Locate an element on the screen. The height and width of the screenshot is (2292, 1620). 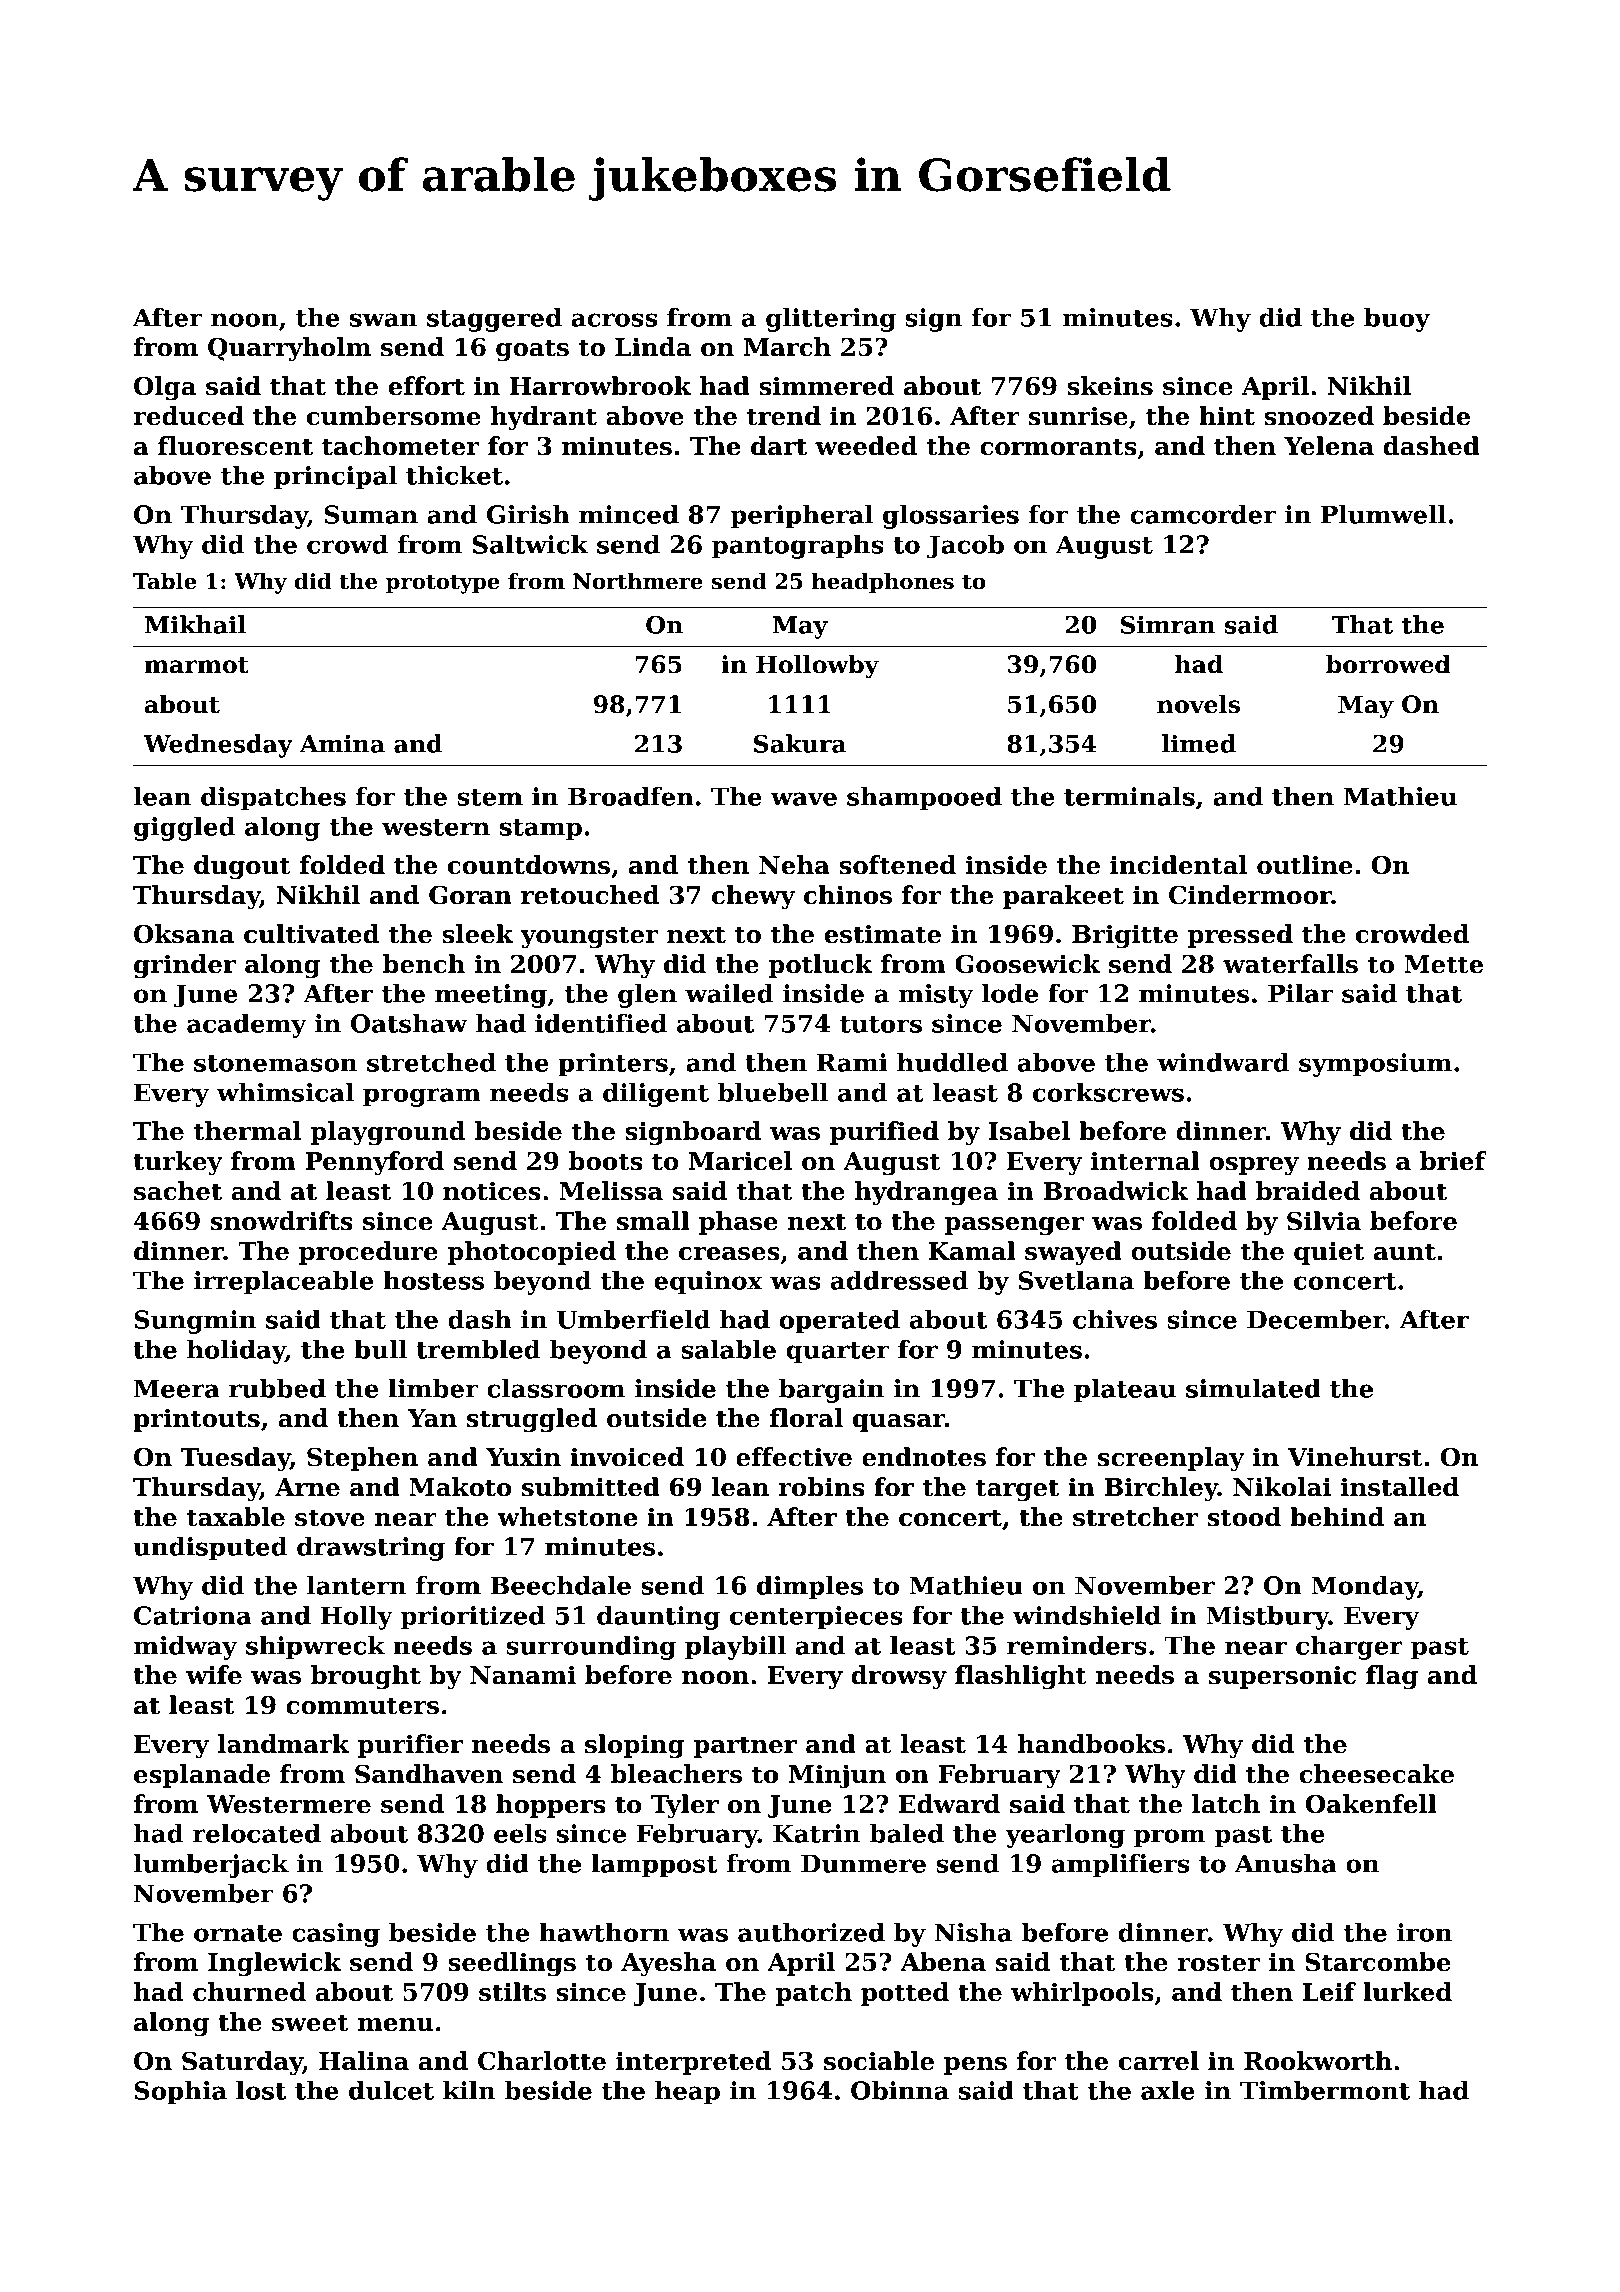
symposium is located at coordinates (1375, 1065).
